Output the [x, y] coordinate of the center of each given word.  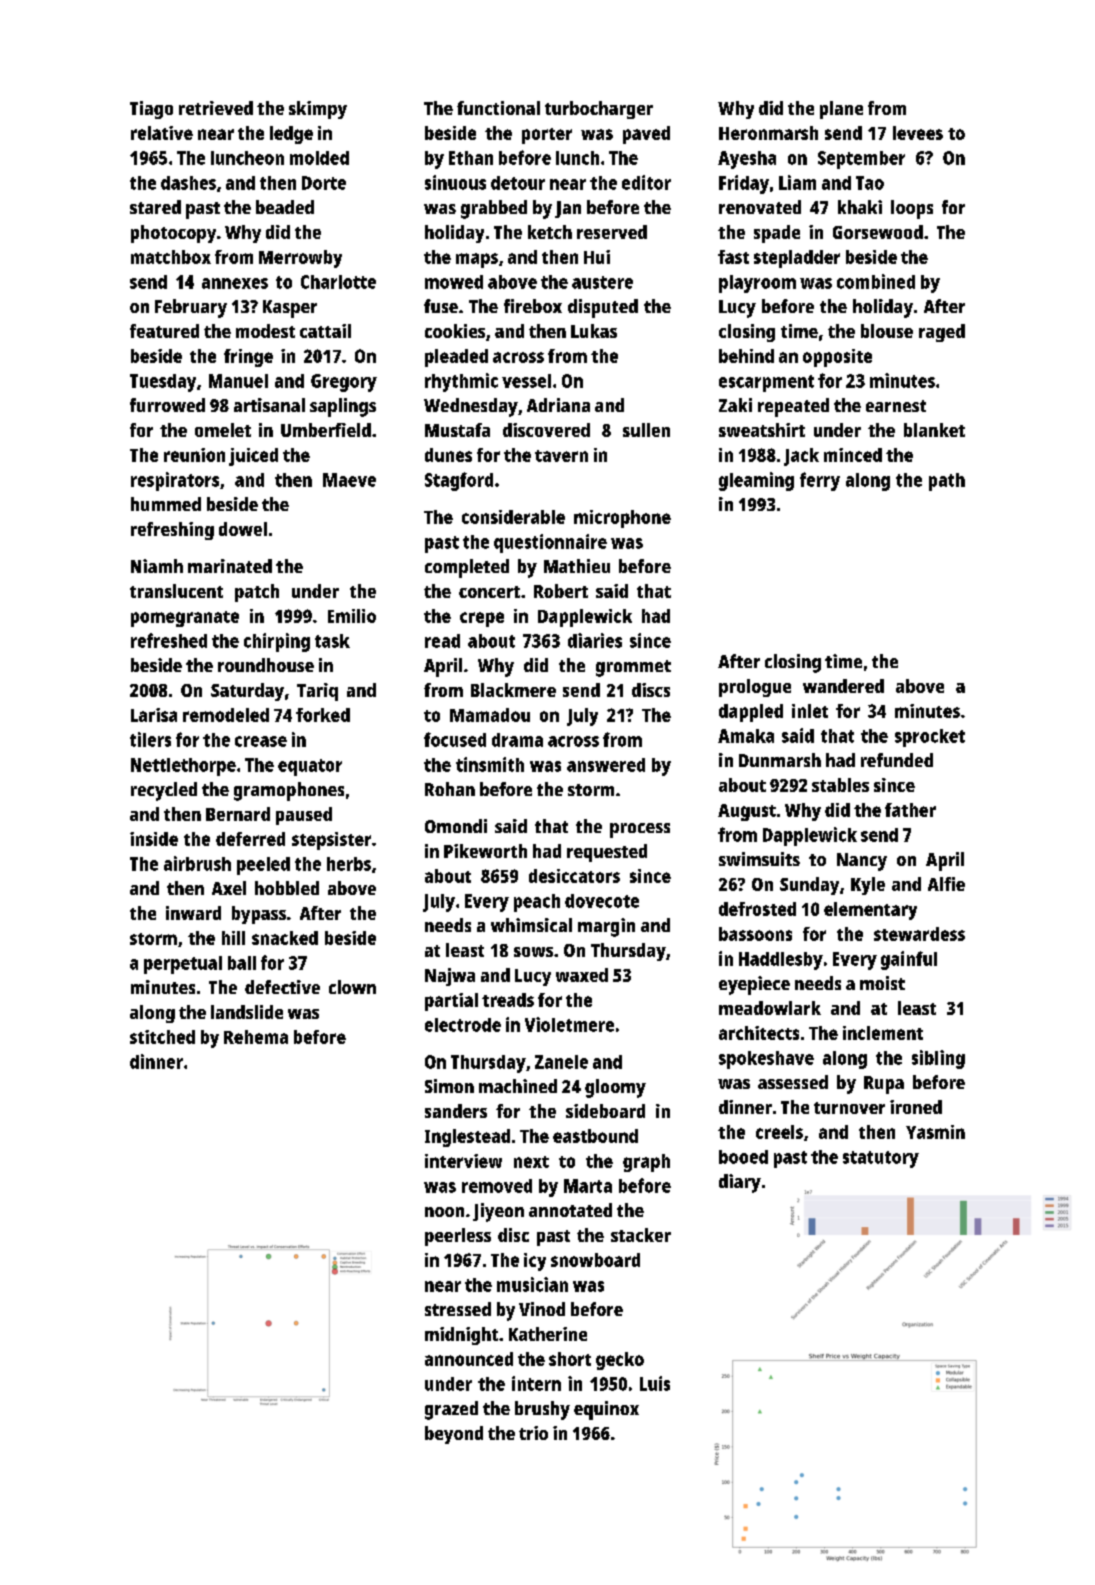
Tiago [151, 110]
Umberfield [326, 430]
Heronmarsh [768, 133]
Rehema [256, 1037]
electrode [463, 1025]
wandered [843, 686]
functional [498, 108]
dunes [448, 455]
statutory [881, 1159]
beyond [454, 1435]
